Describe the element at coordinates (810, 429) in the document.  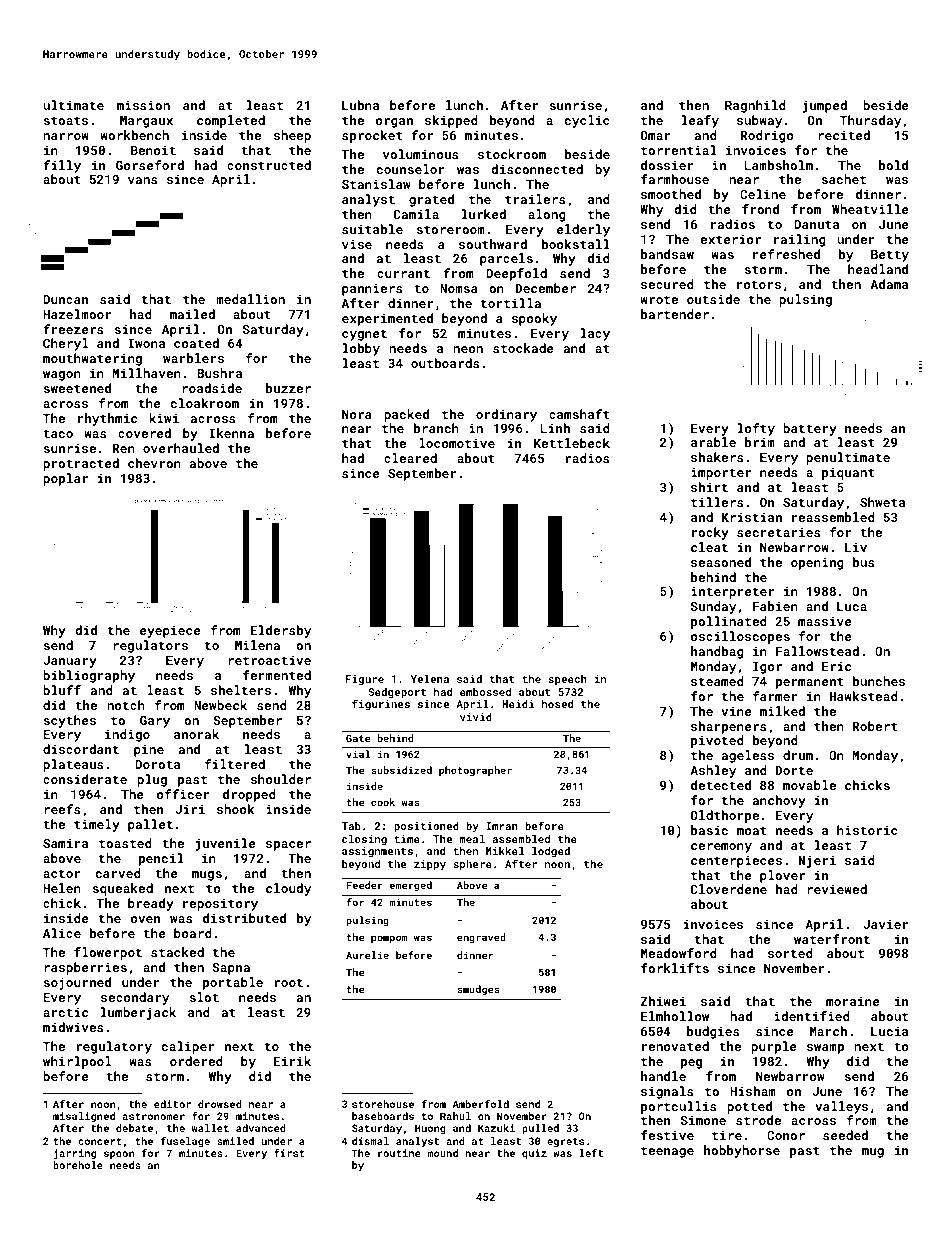
I see `battery` at that location.
